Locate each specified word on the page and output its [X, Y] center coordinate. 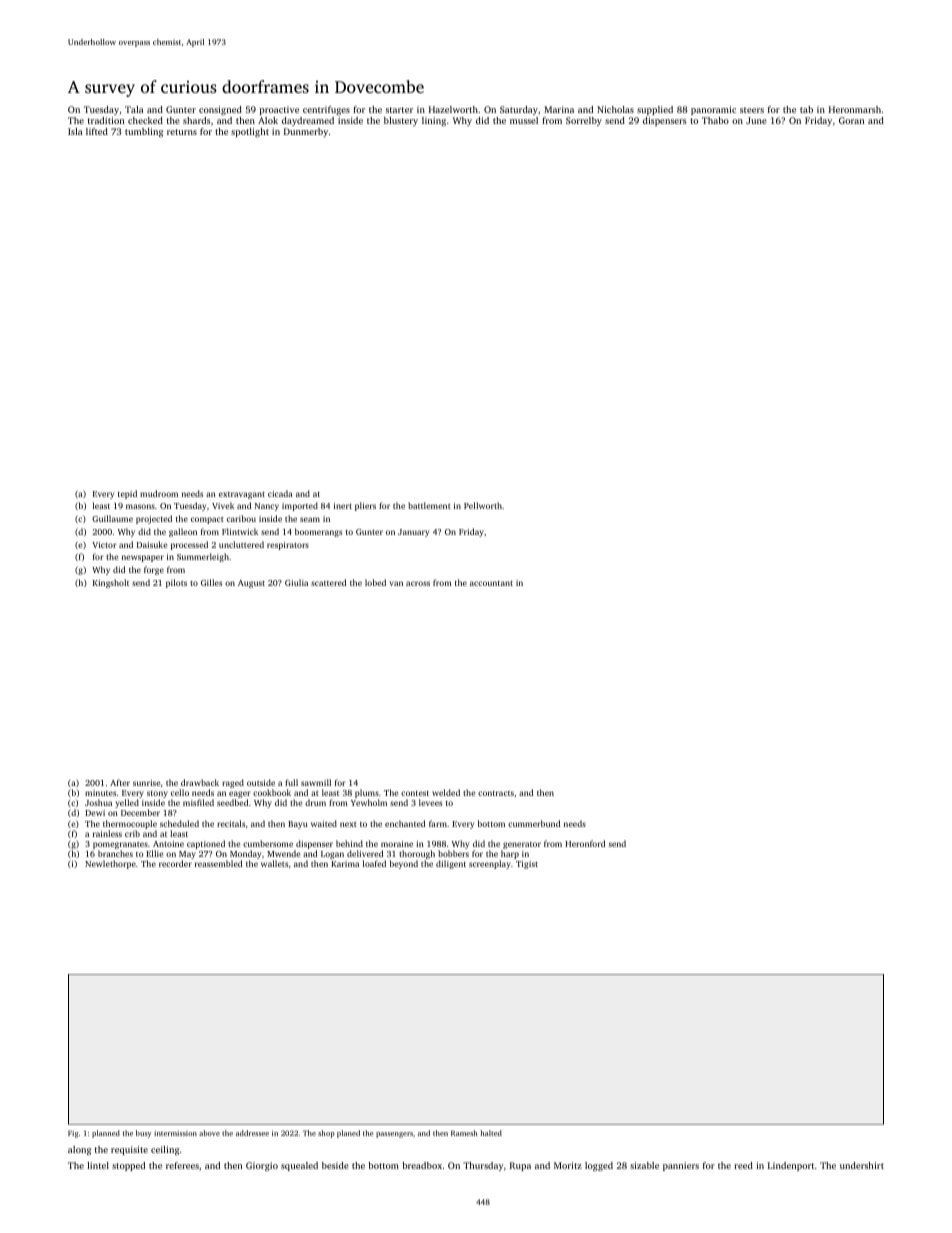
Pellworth [483, 505]
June [756, 120]
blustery [401, 121]
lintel [98, 1165]
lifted [97, 131]
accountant [491, 583]
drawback [200, 782]
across [418, 583]
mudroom [159, 493]
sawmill [316, 782]
